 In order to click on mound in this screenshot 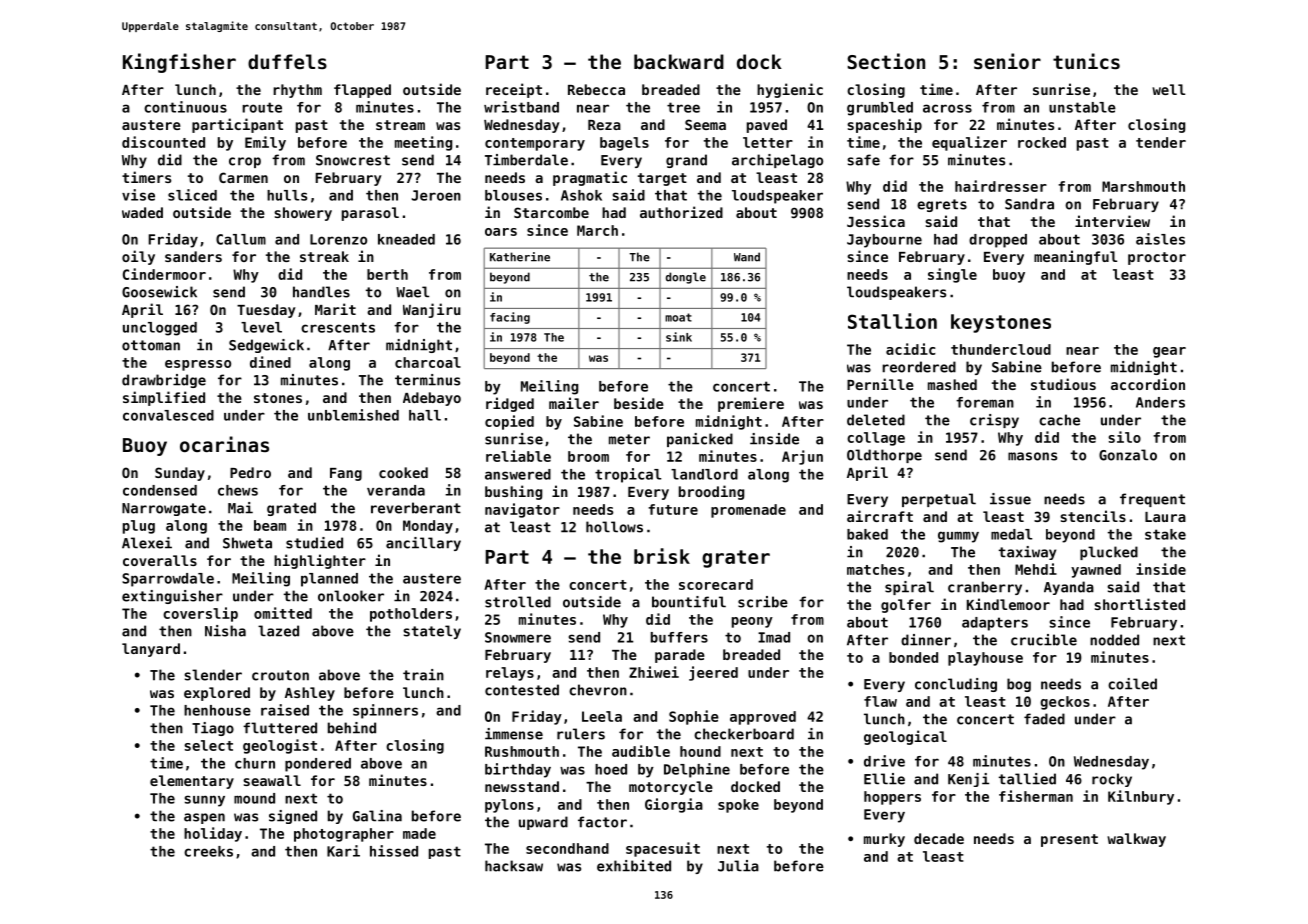, I will do `click(254, 798)`.
